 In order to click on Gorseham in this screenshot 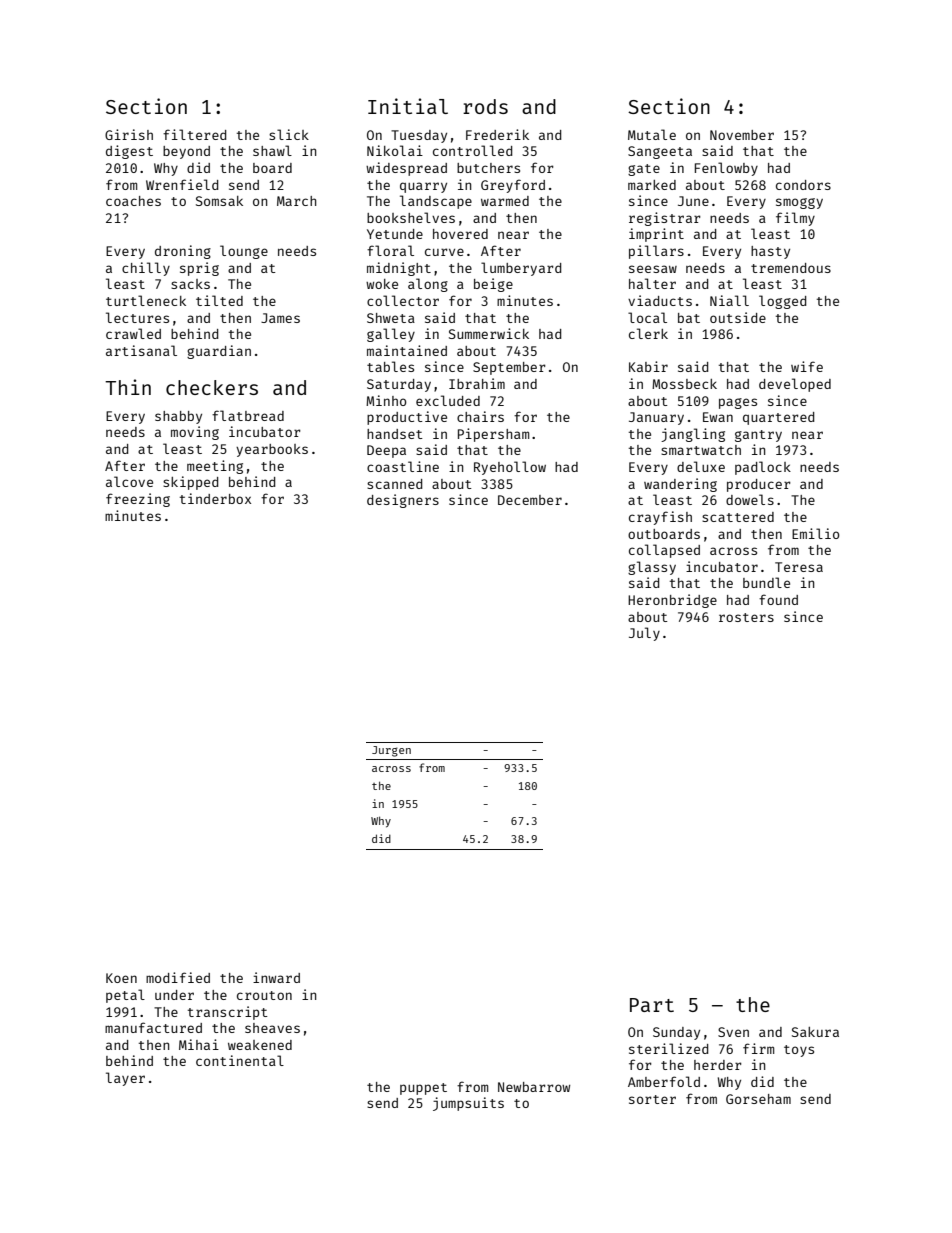, I will do `click(758, 1099)`.
